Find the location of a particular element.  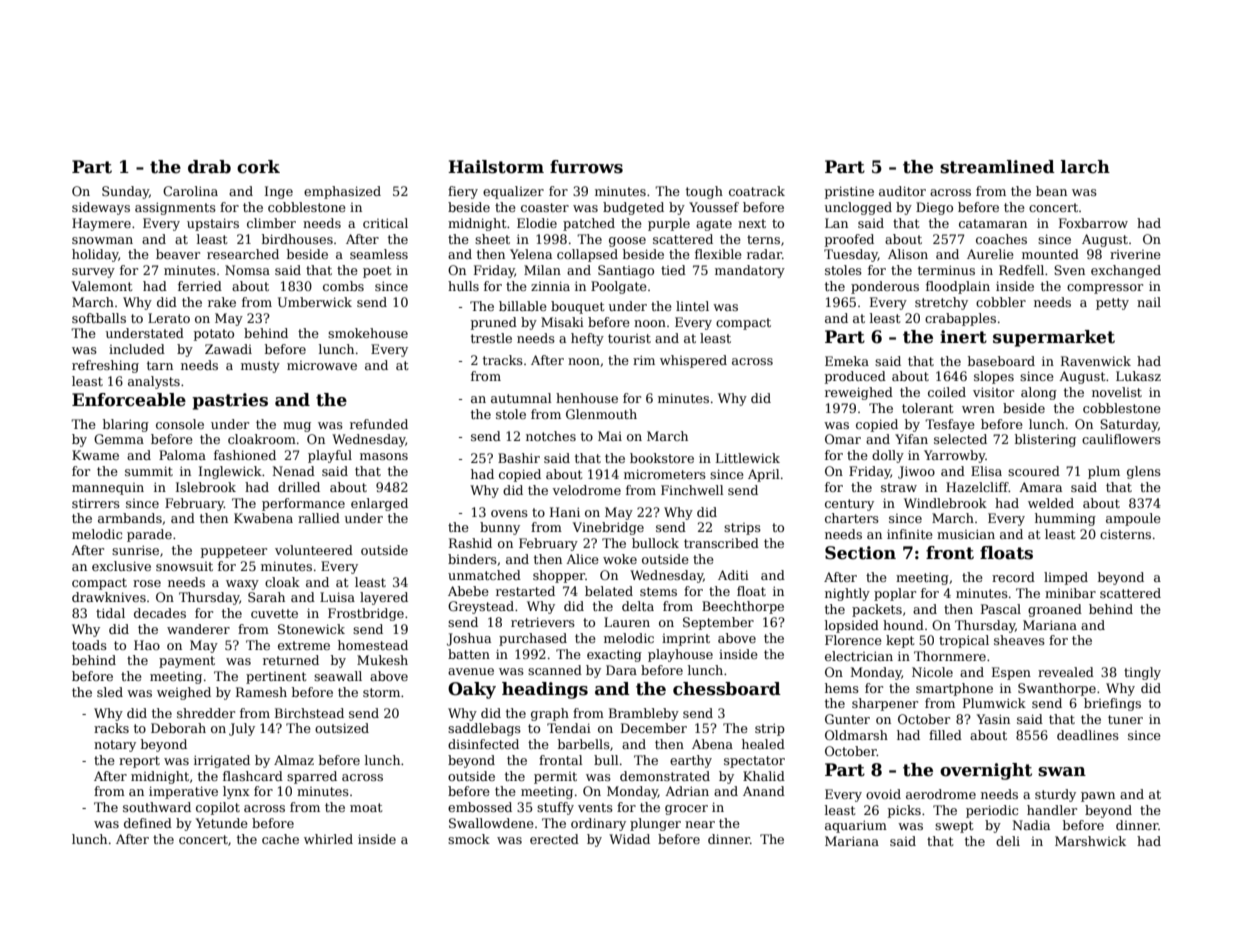

healed is located at coordinates (763, 744).
